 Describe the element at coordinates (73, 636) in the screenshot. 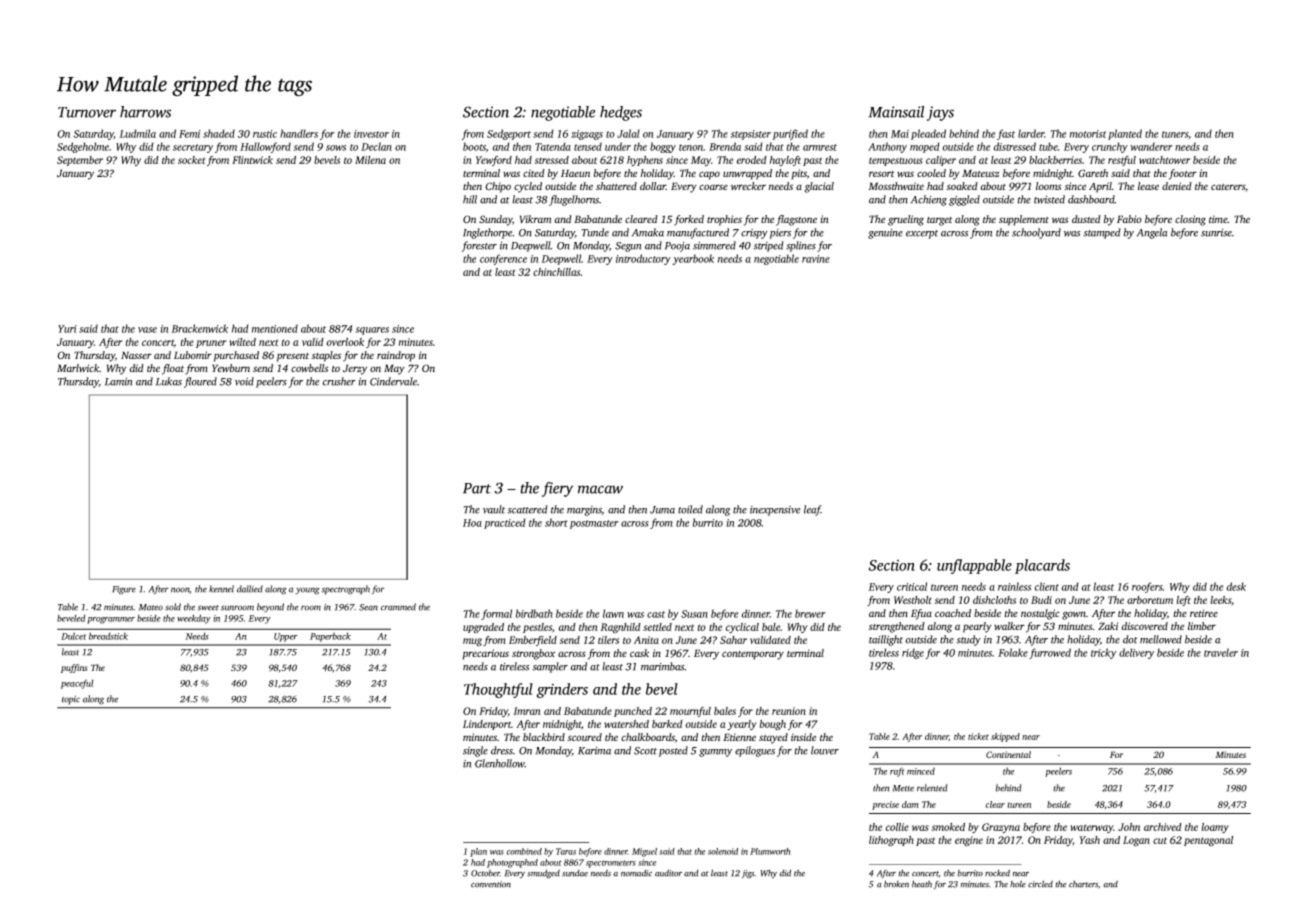

I see `Dulcet` at that location.
